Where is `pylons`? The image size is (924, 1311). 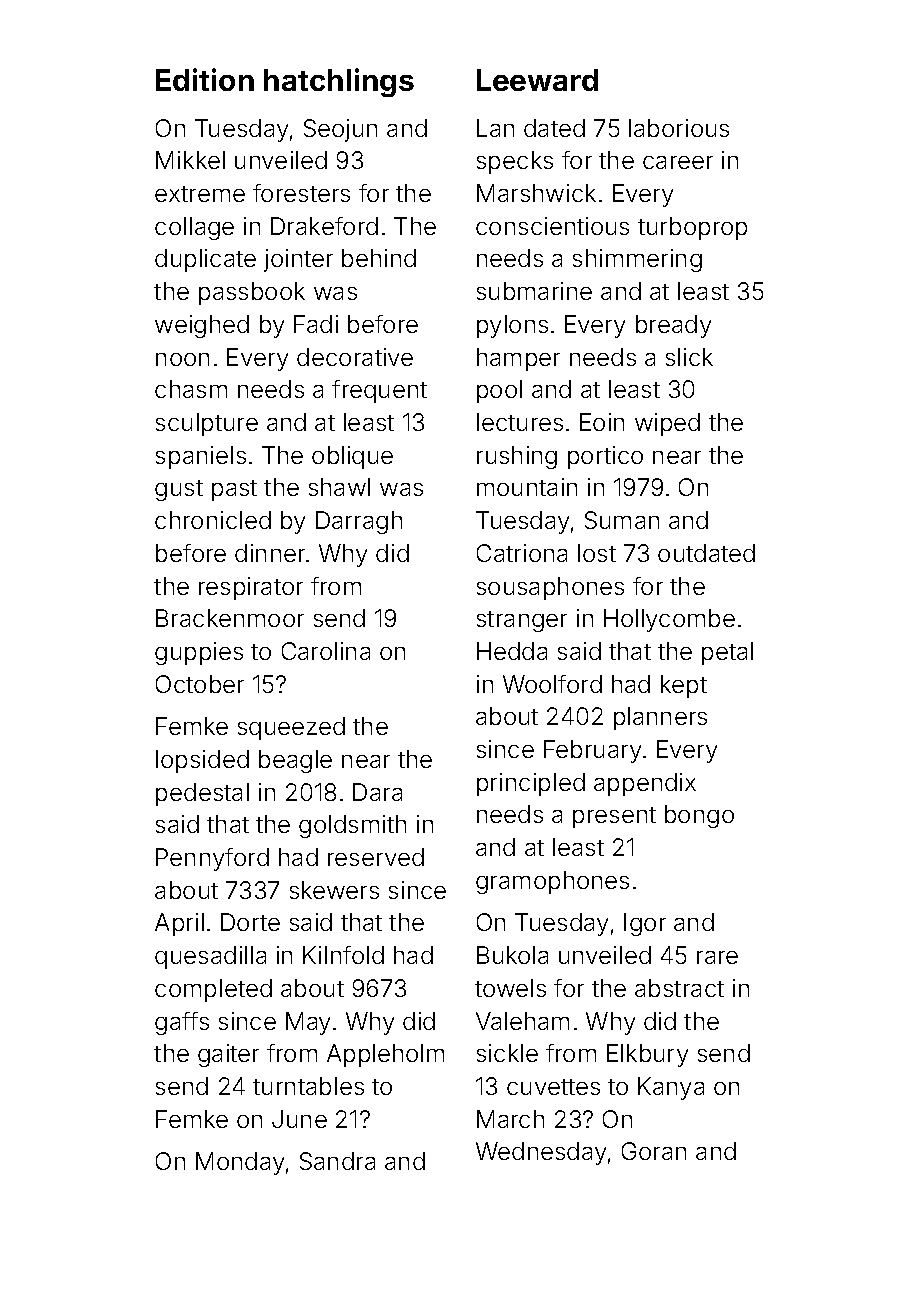 pylons is located at coordinates (512, 326).
